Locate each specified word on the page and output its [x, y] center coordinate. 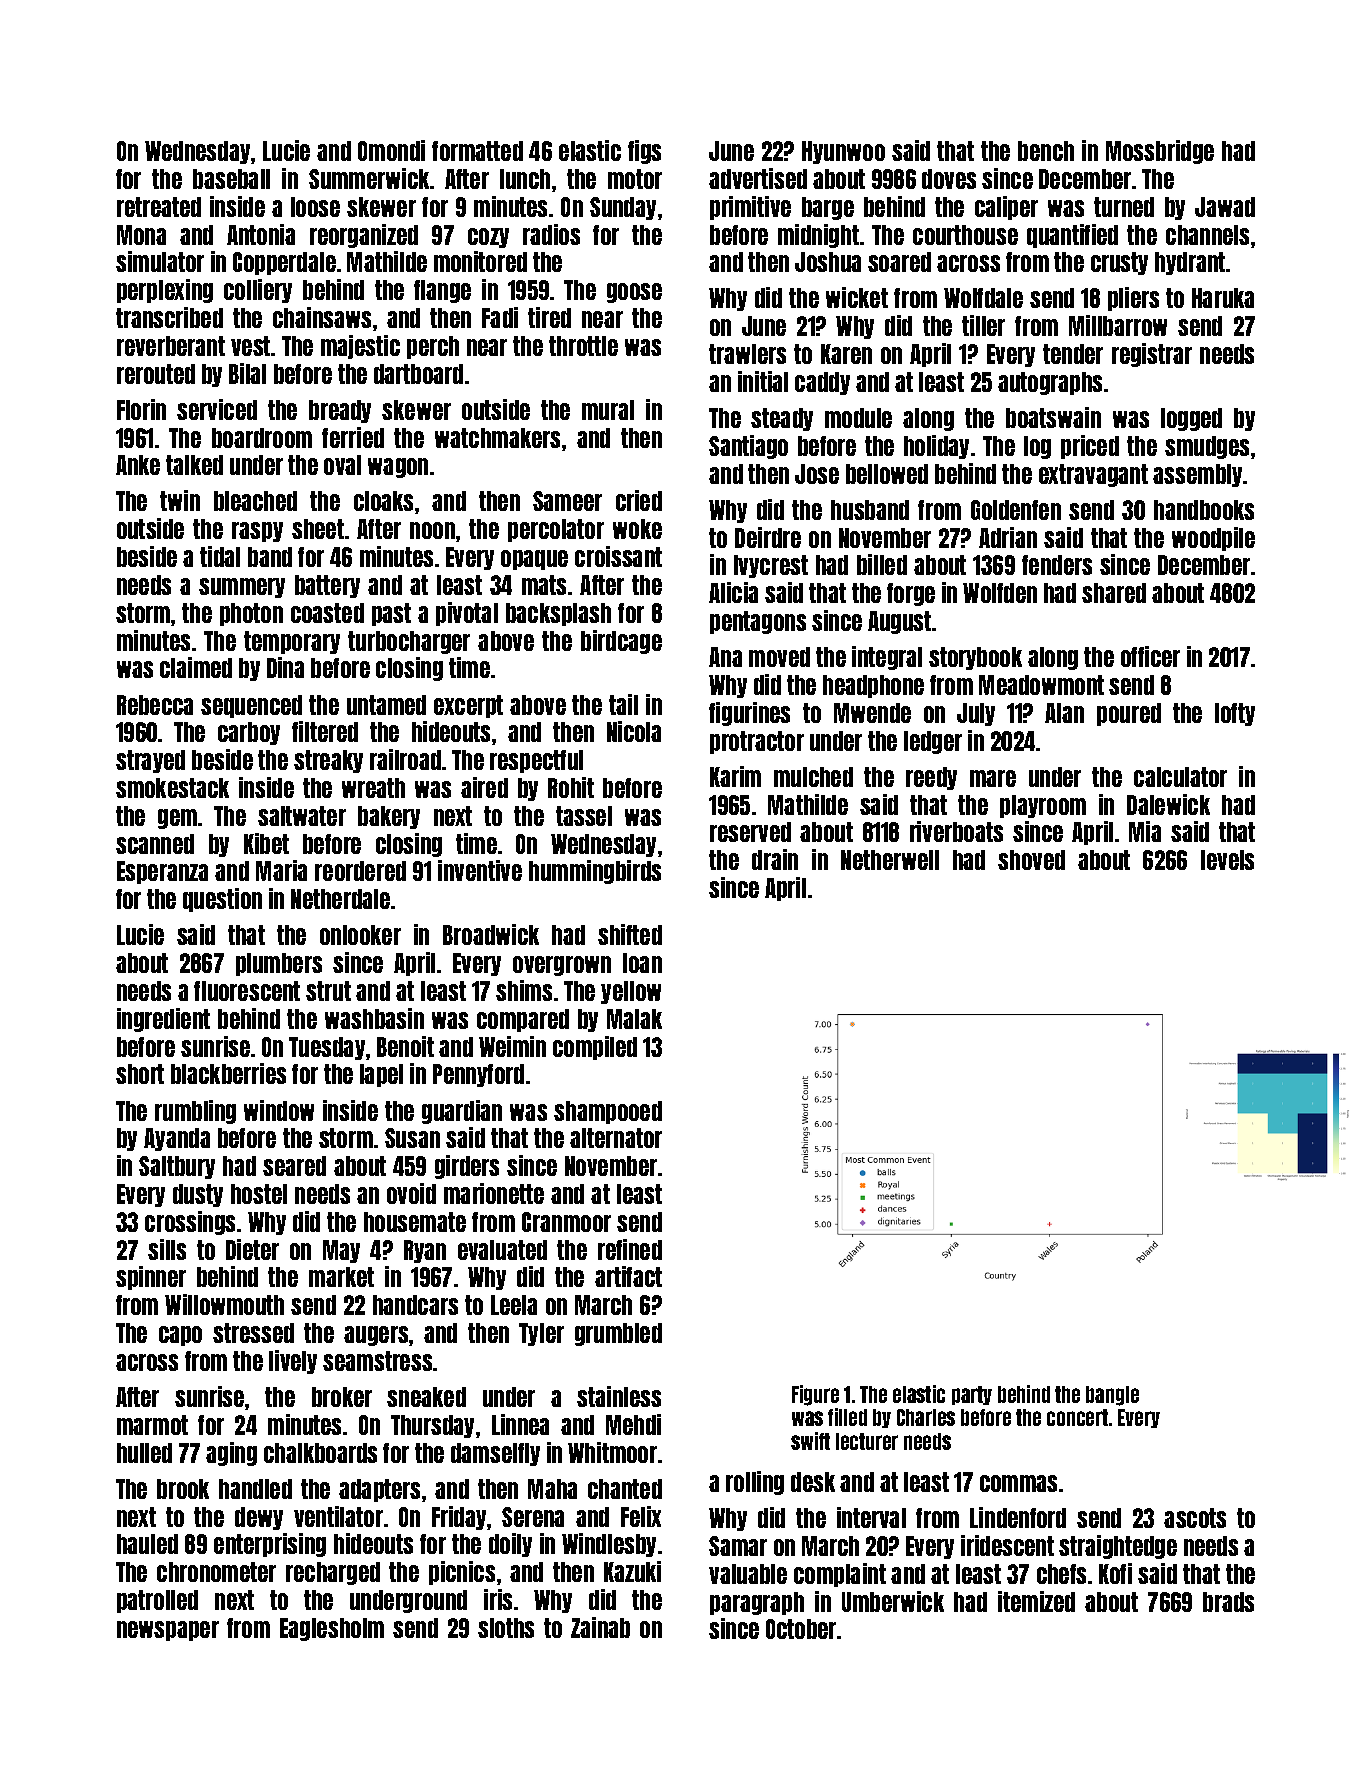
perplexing [165, 291]
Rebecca [155, 705]
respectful [536, 761]
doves [949, 179]
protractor [757, 742]
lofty [1235, 714]
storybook [975, 658]
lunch [525, 179]
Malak [634, 1019]
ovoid [411, 1193]
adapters [379, 1490]
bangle [1112, 1396]
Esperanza [162, 872]
